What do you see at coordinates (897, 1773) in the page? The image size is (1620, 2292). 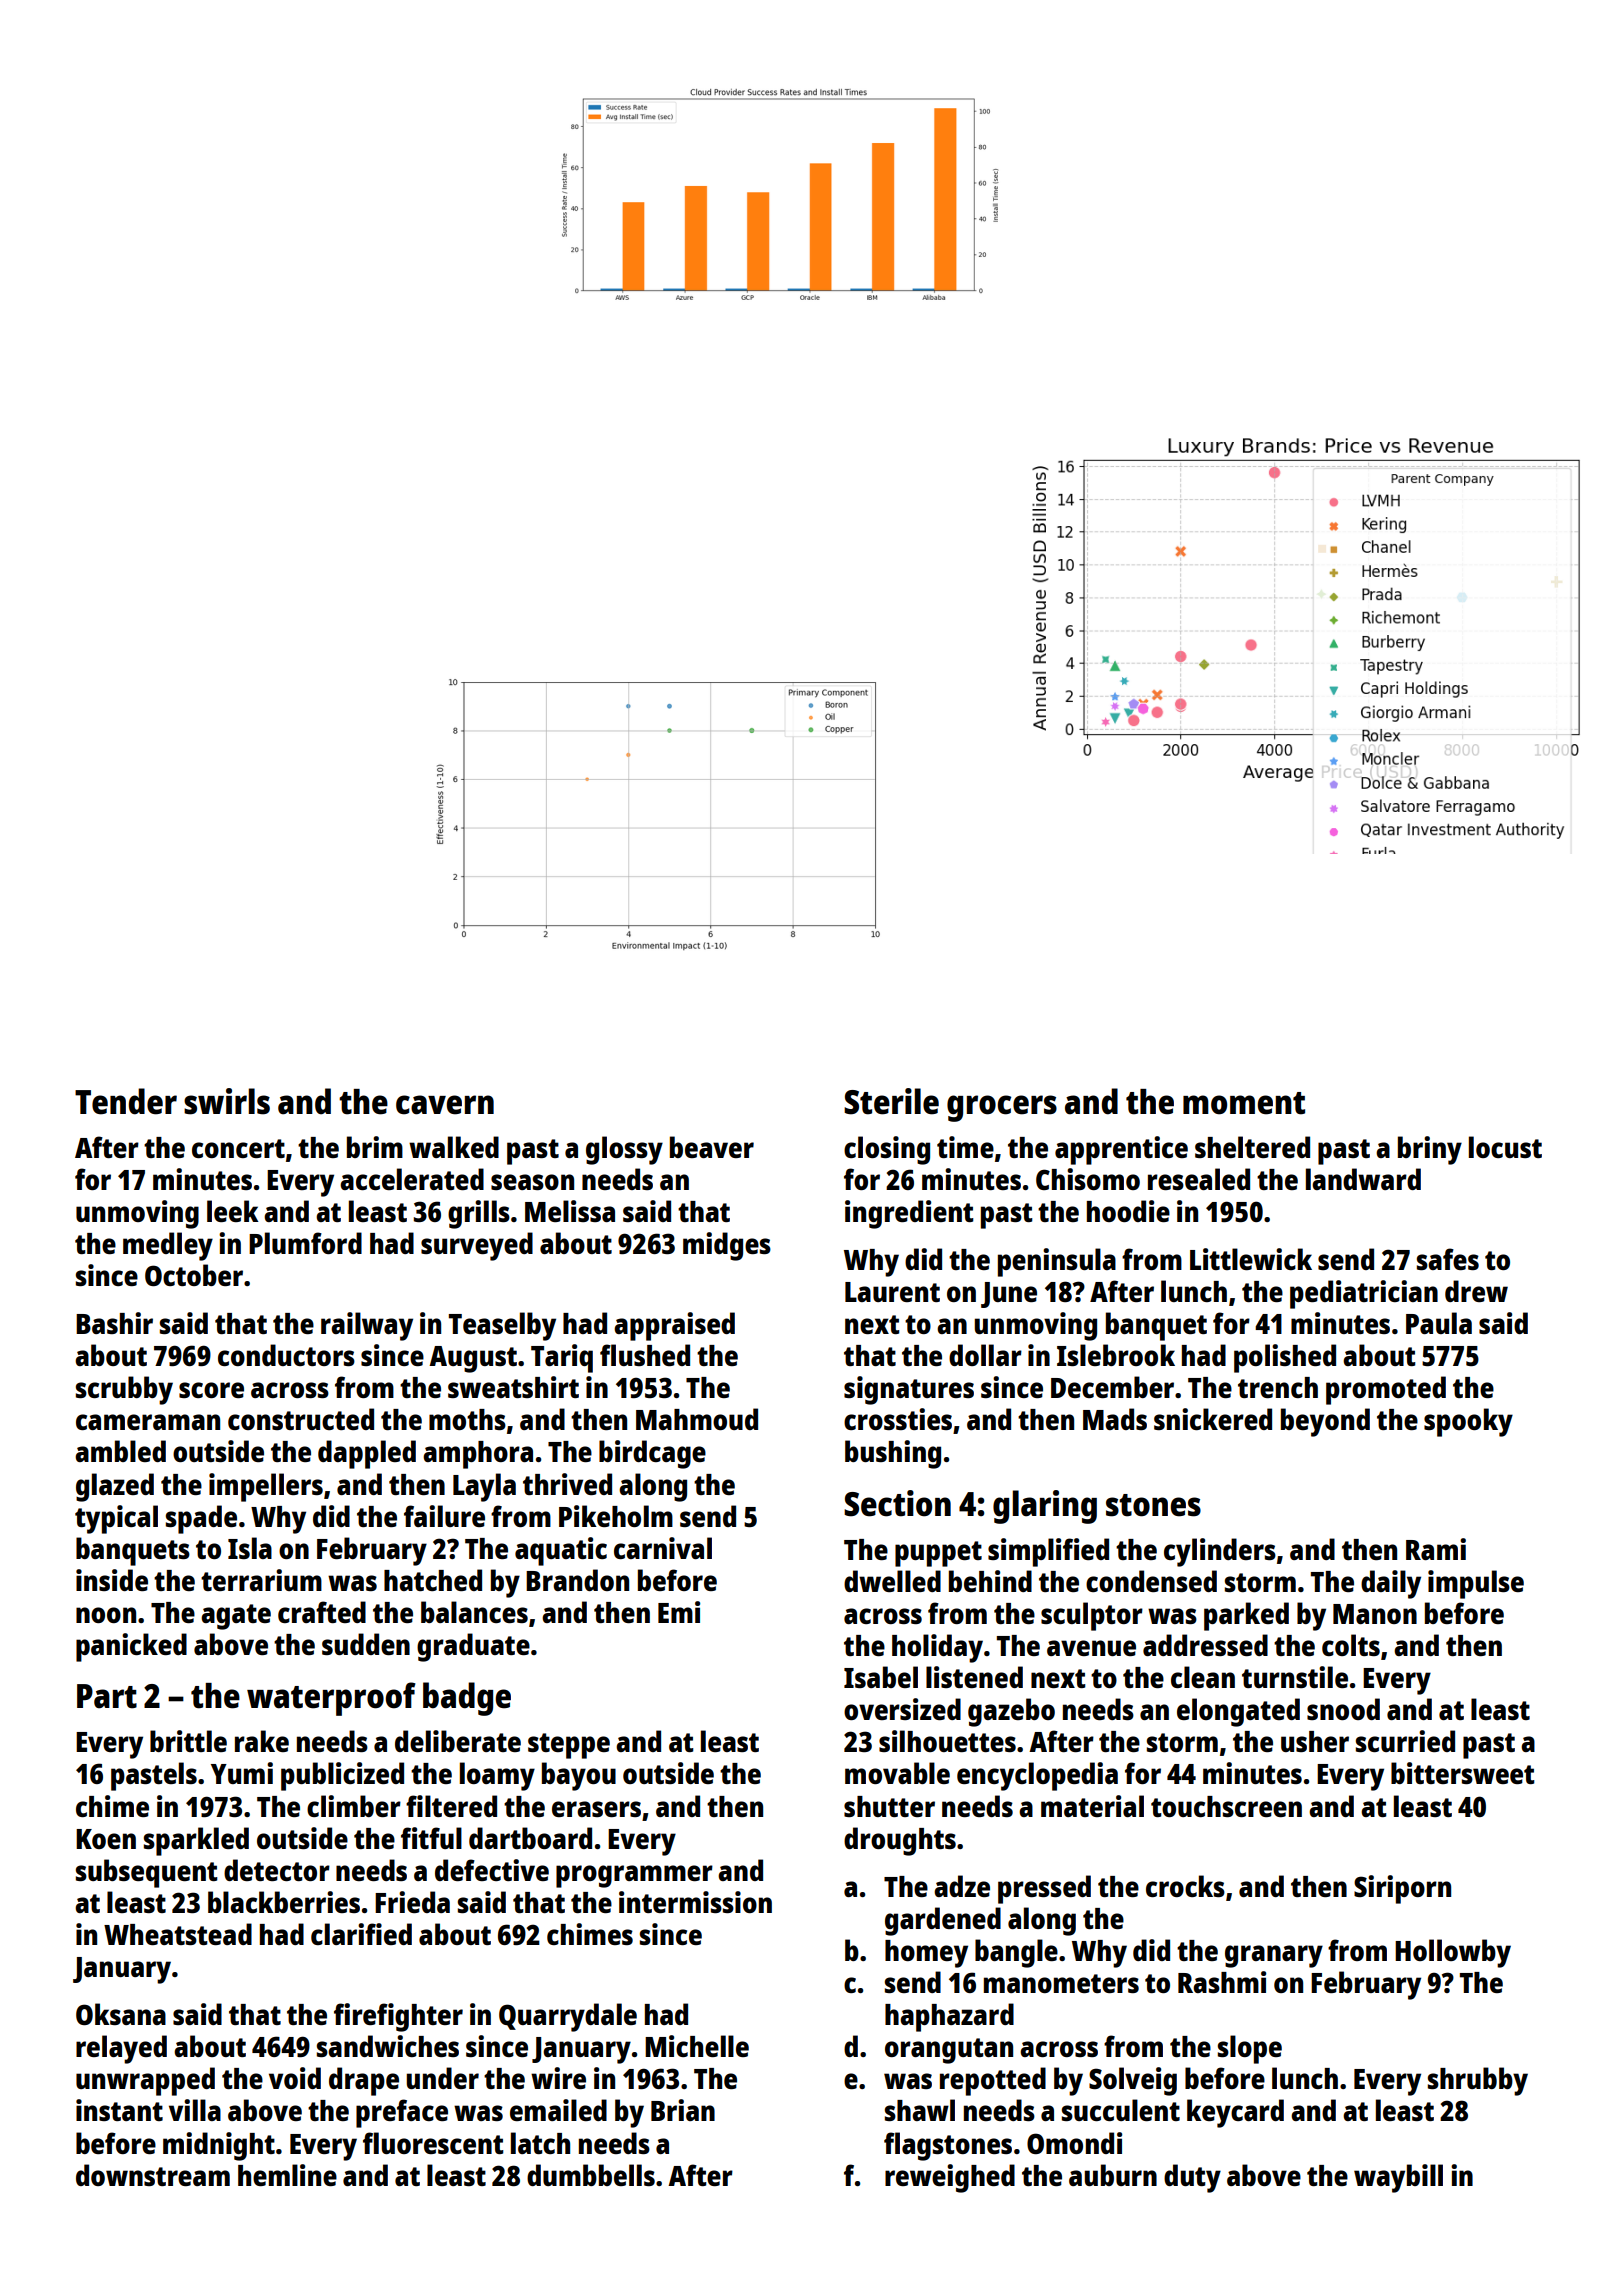 I see `movable` at bounding box center [897, 1773].
